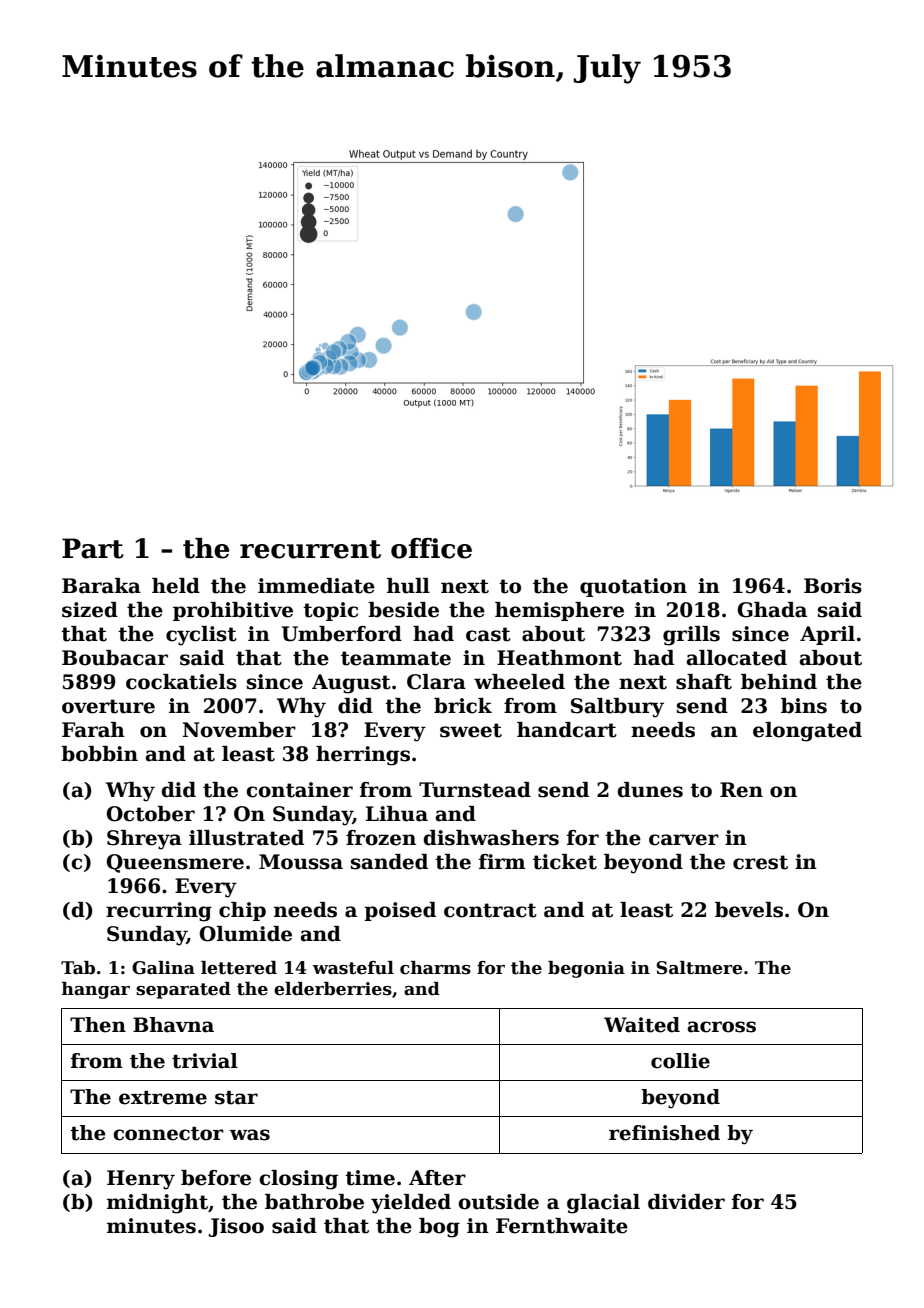  I want to click on Fernthwaite, so click(562, 1226).
